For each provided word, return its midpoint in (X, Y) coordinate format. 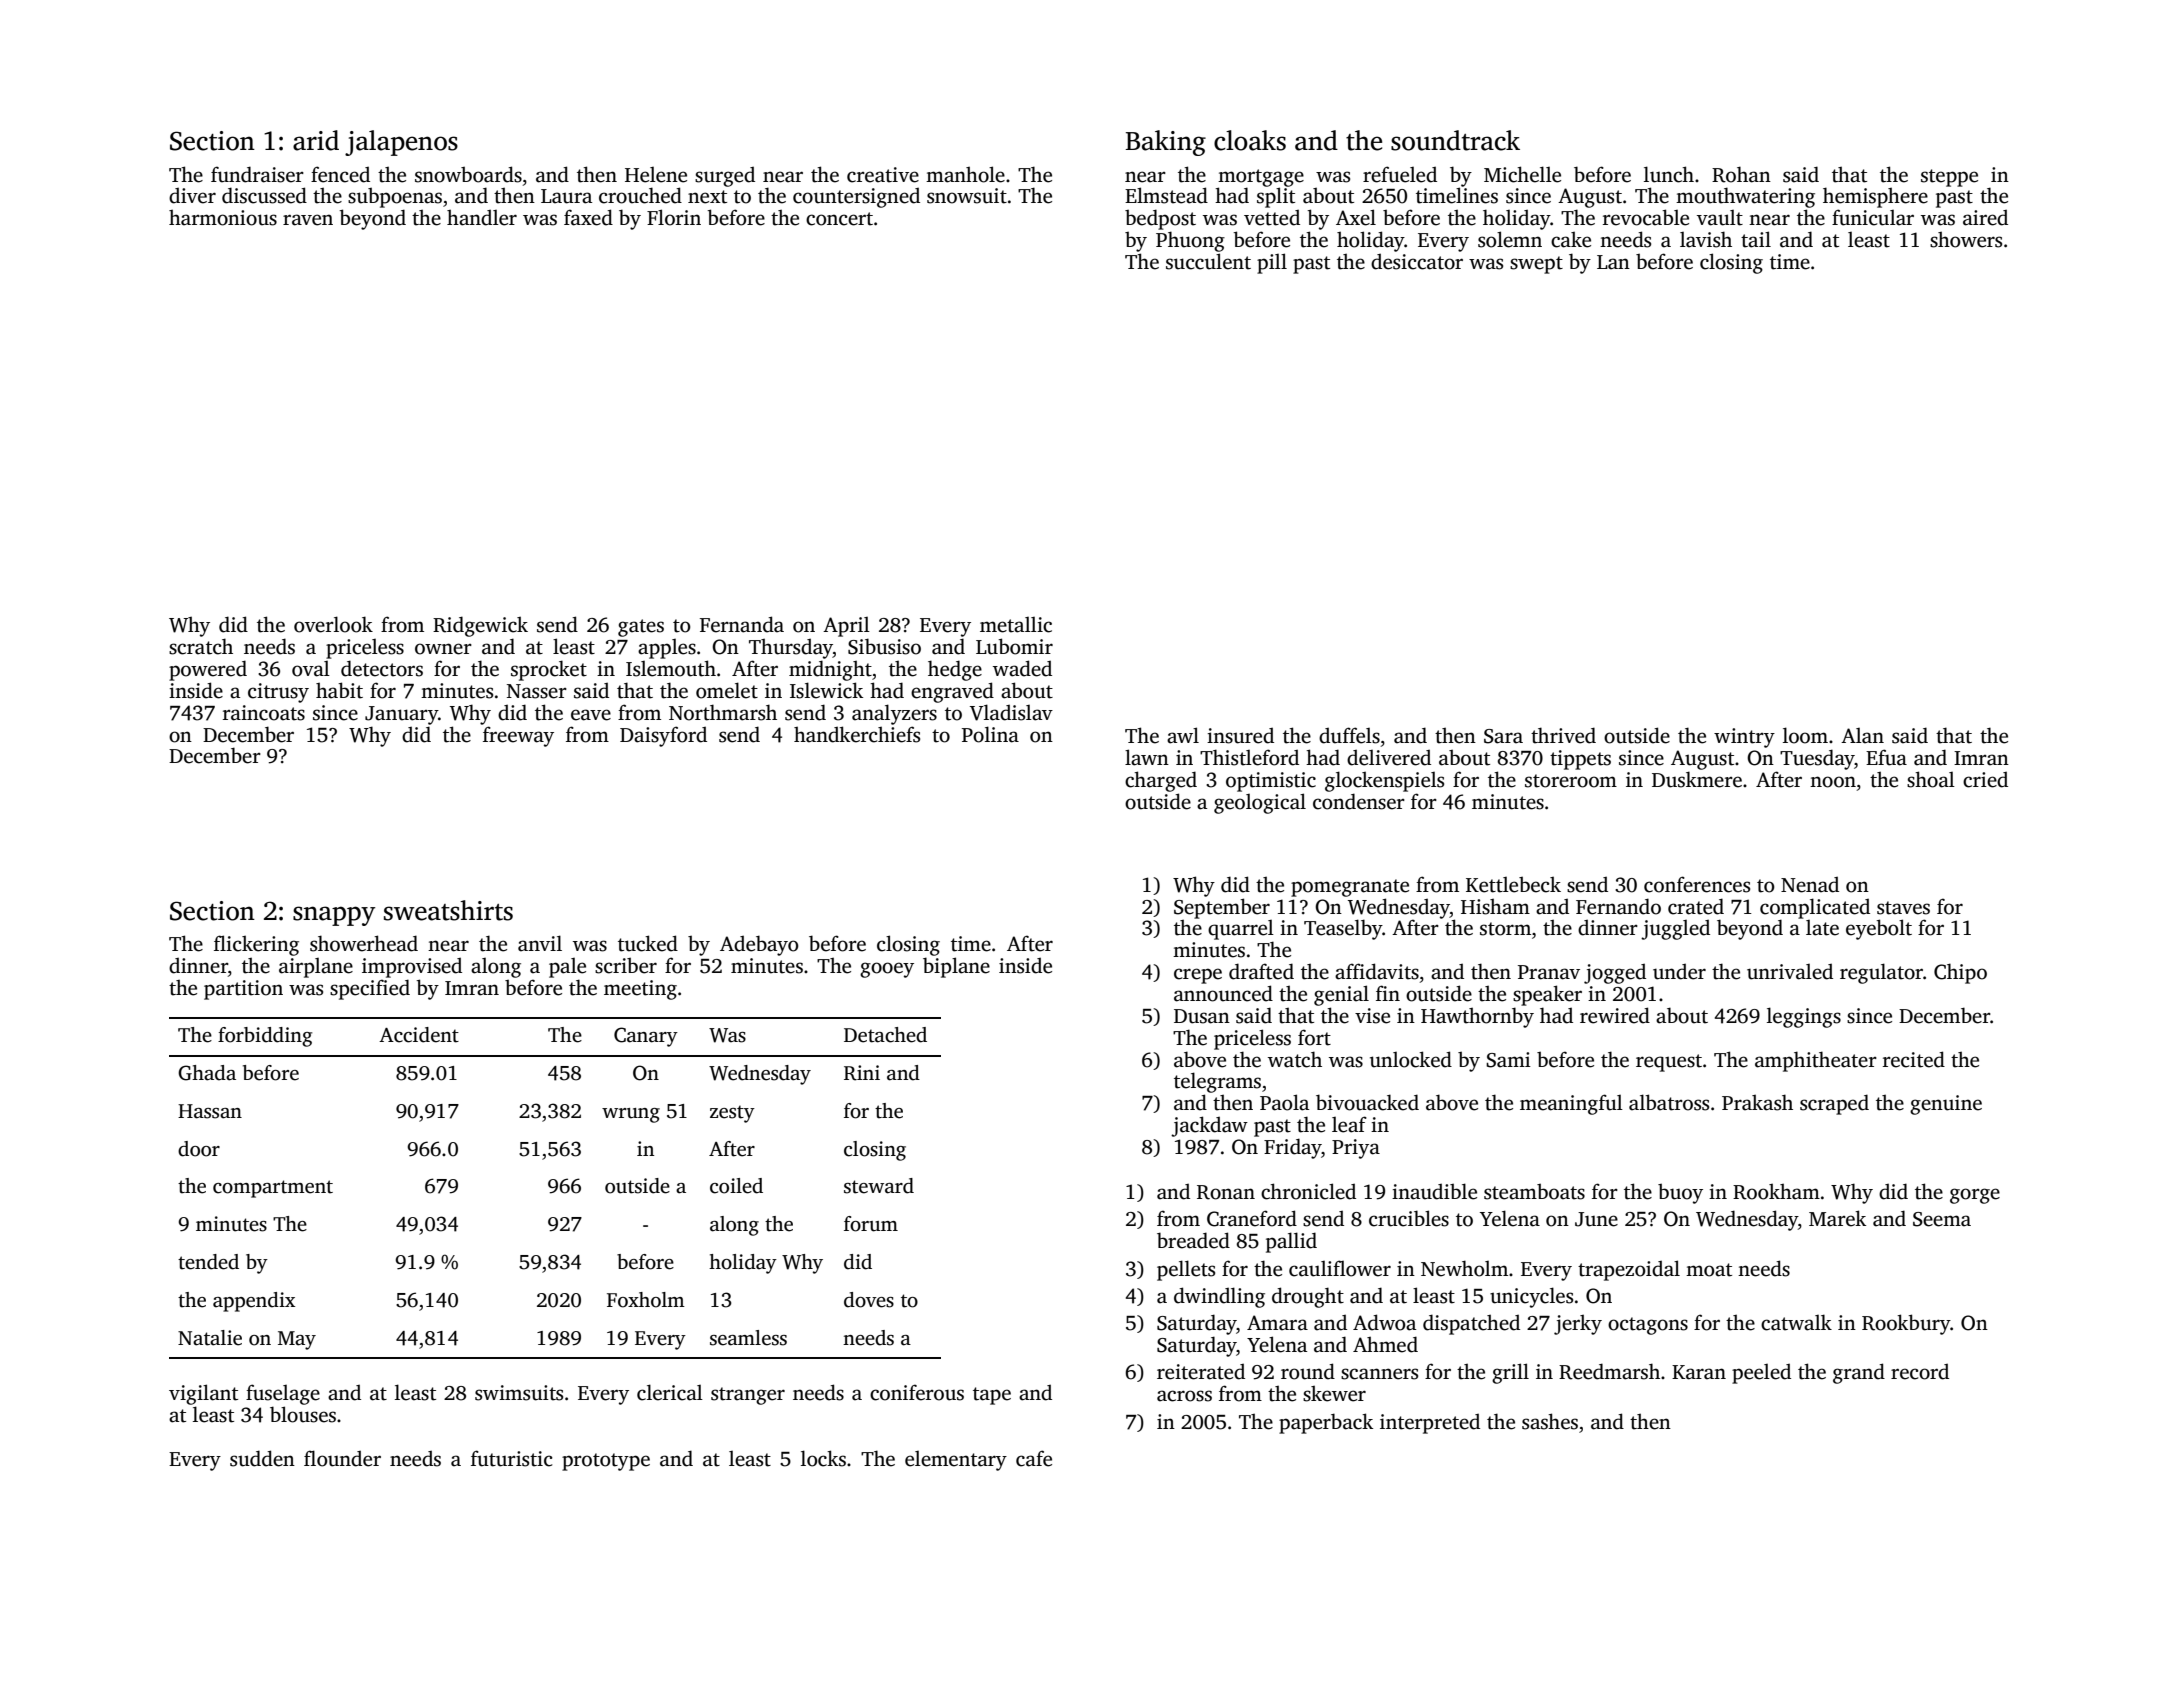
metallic (1016, 625)
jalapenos (401, 143)
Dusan (1202, 1016)
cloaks (1250, 140)
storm (1505, 929)
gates (641, 628)
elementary (956, 1461)
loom (1805, 735)
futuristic (512, 1458)
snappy (334, 916)
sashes (1550, 1421)
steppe (1949, 178)
